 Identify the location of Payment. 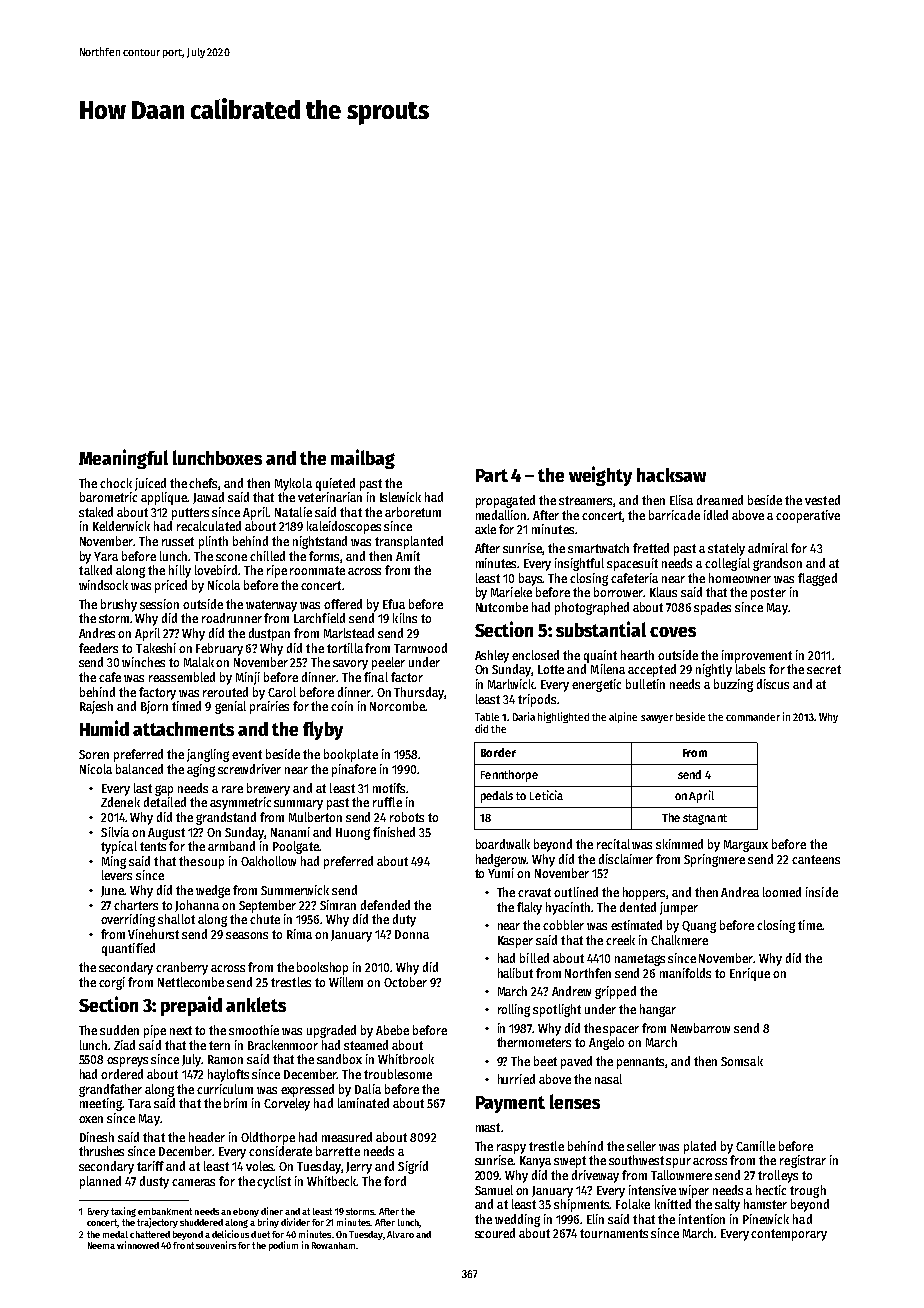
(510, 1104).
